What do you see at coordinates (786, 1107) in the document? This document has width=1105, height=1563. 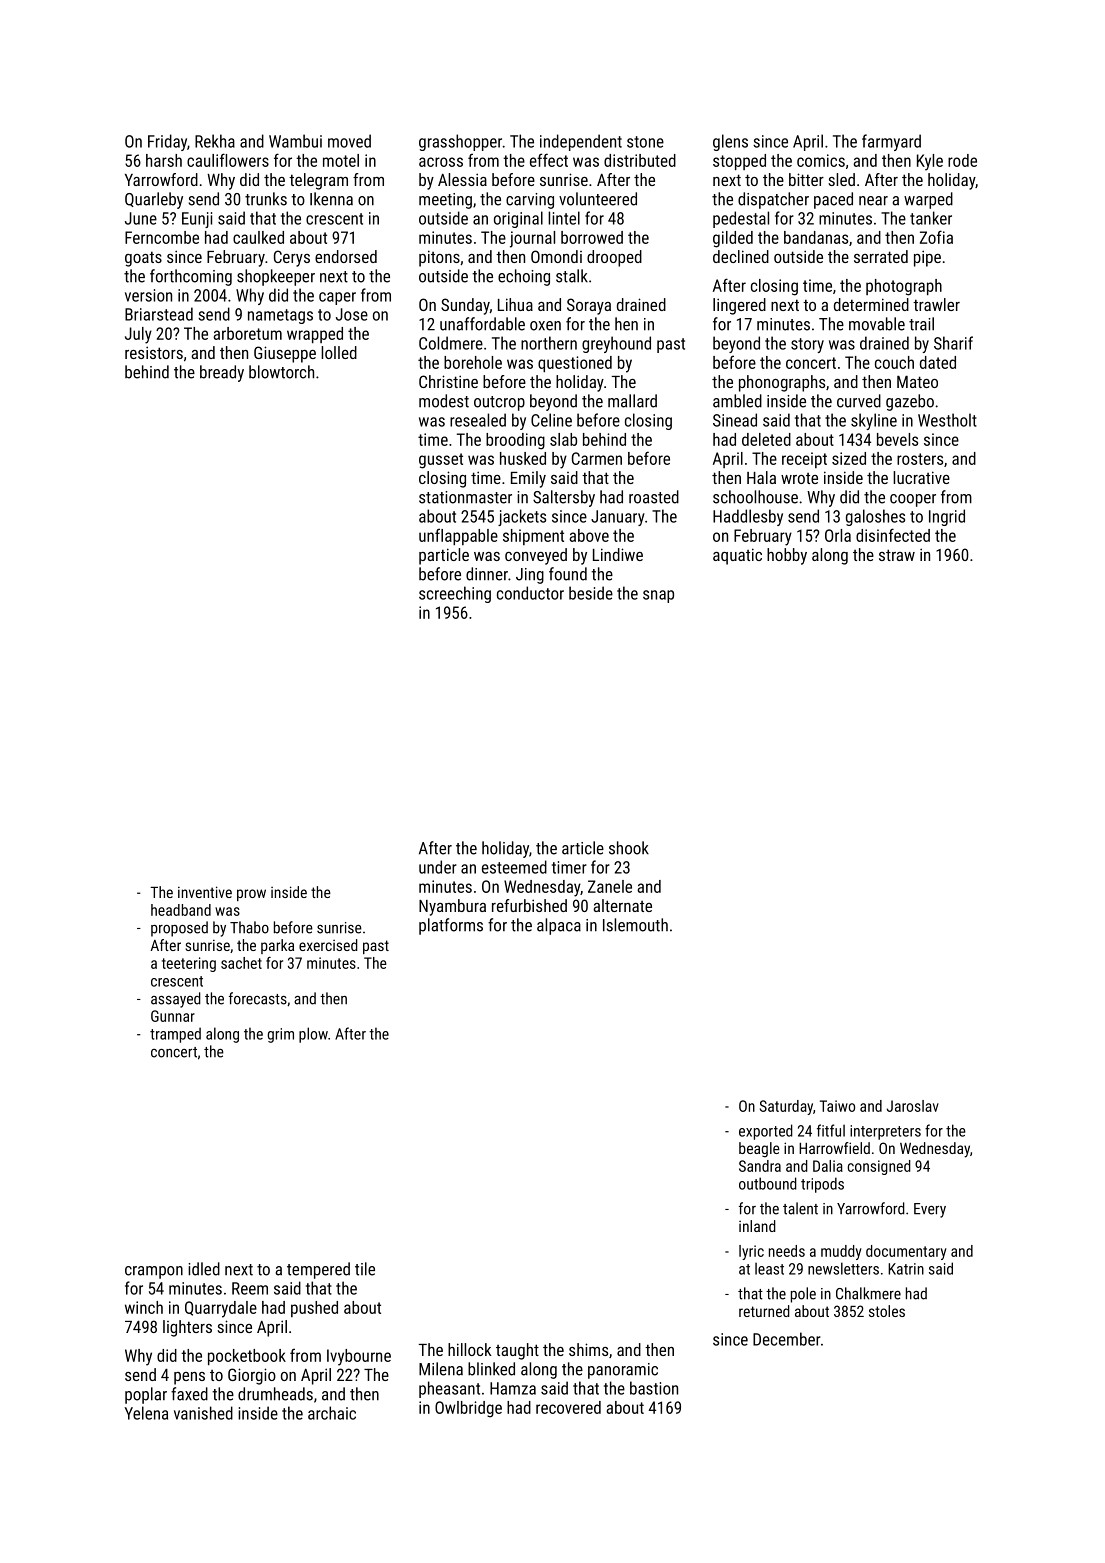 I see `Saturday` at bounding box center [786, 1107].
